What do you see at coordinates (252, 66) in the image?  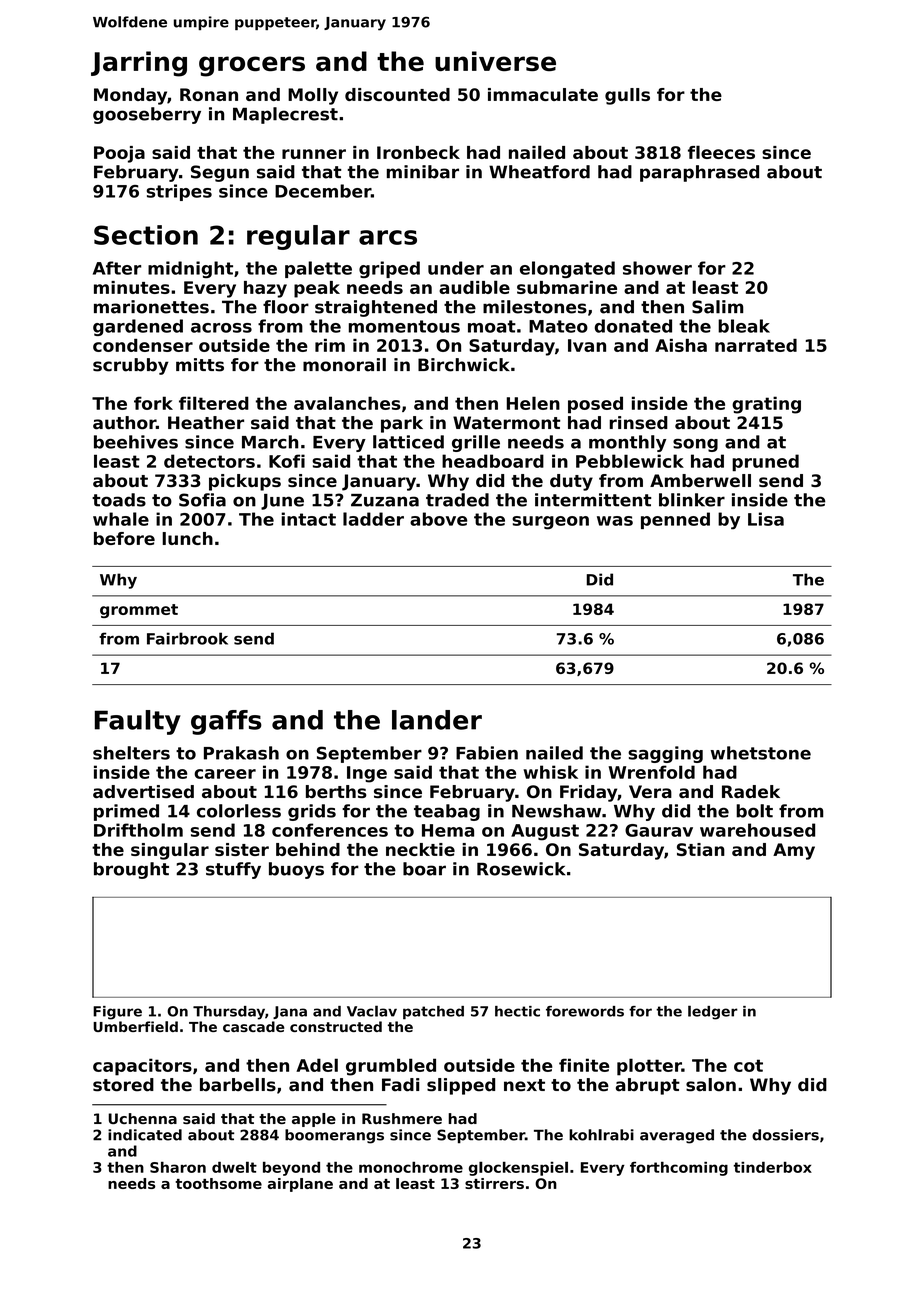 I see `grocers` at bounding box center [252, 66].
